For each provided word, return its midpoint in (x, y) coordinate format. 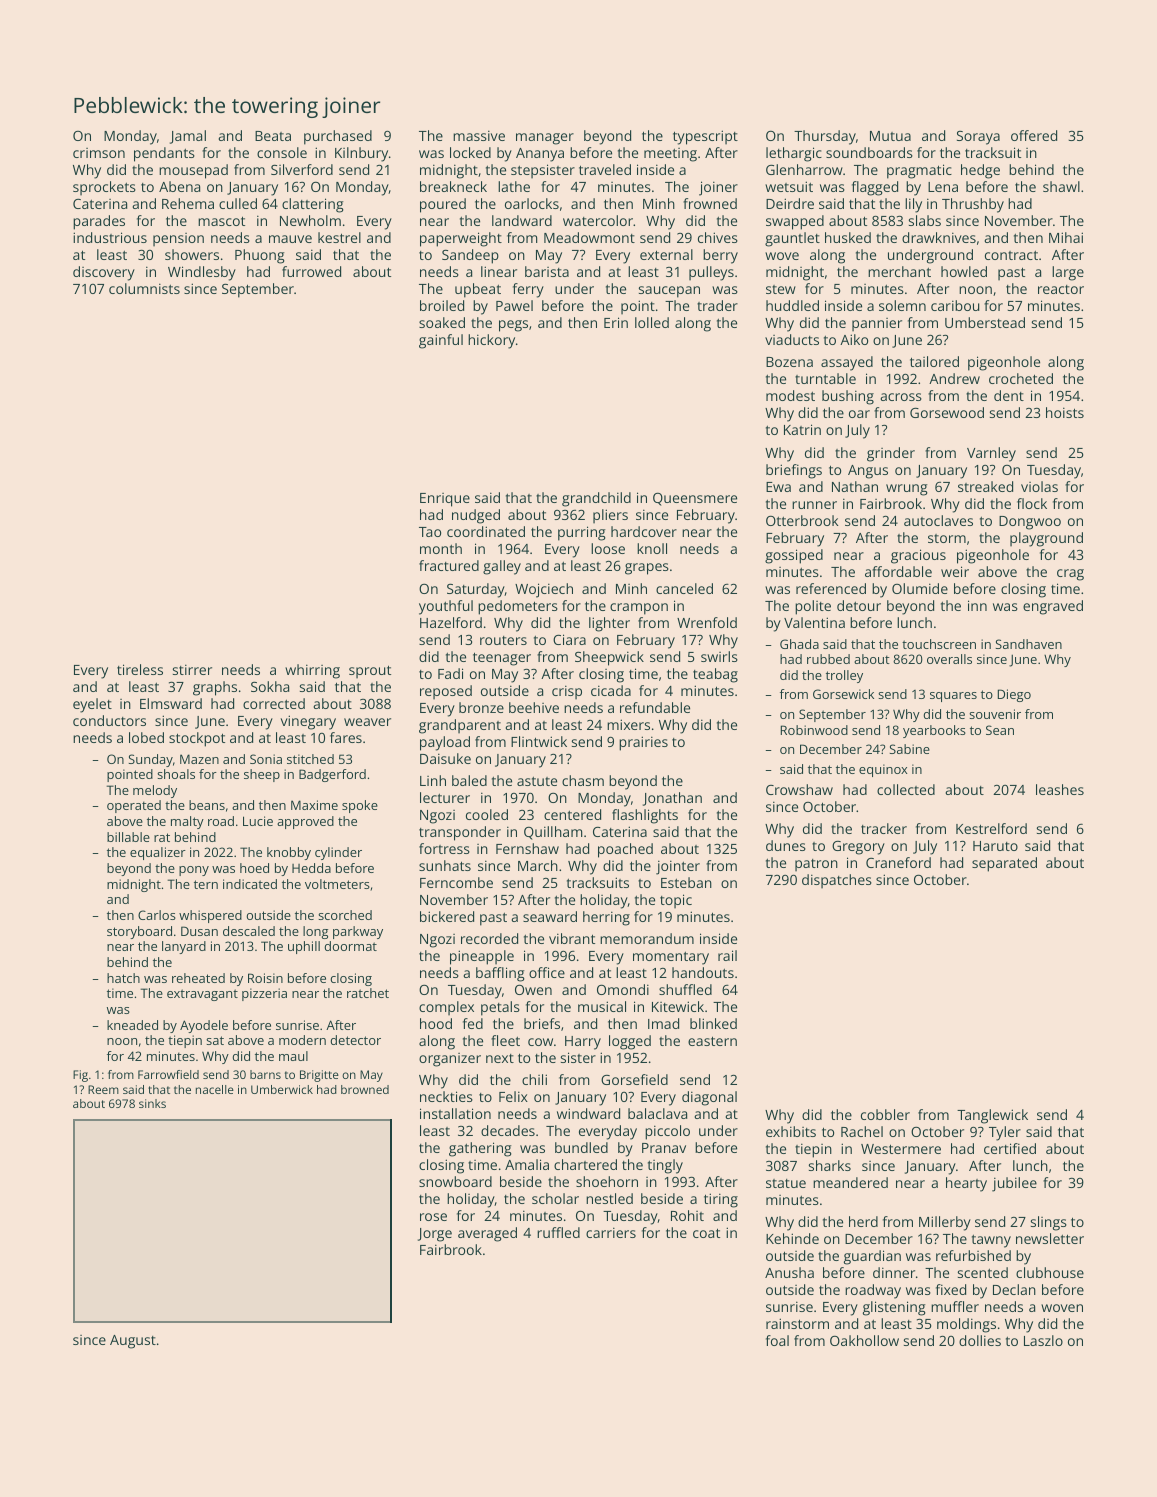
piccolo (667, 1132)
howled (964, 271)
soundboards (869, 152)
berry (720, 256)
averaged (487, 1234)
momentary (671, 958)
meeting (670, 155)
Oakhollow (864, 1340)
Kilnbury (361, 154)
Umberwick (282, 1089)
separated (1004, 864)
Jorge (435, 1235)
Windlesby (202, 273)
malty (187, 822)
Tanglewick (992, 1116)
